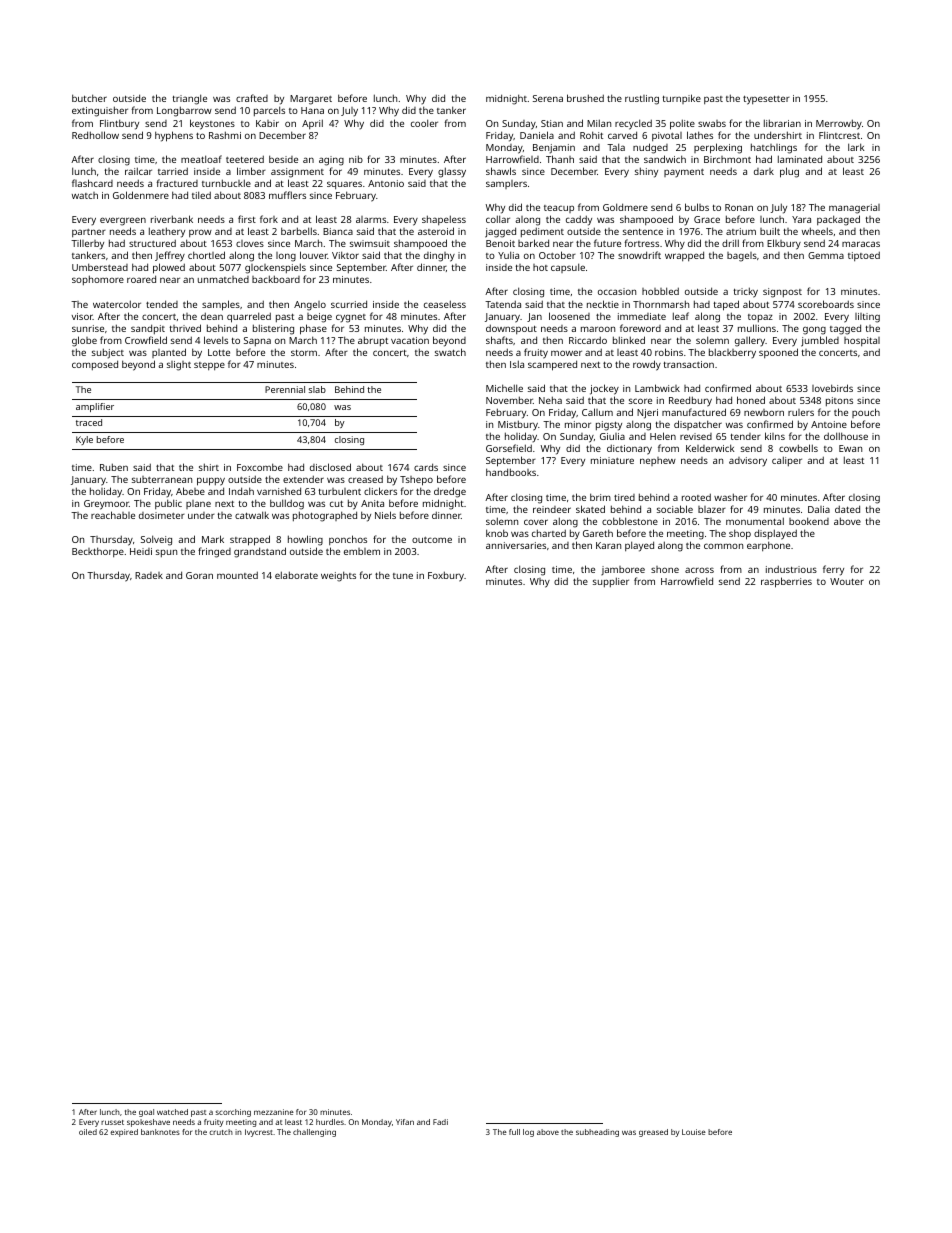 The image size is (952, 1233). Describe the element at coordinates (446, 576) in the screenshot. I see `Foxbury` at that location.
